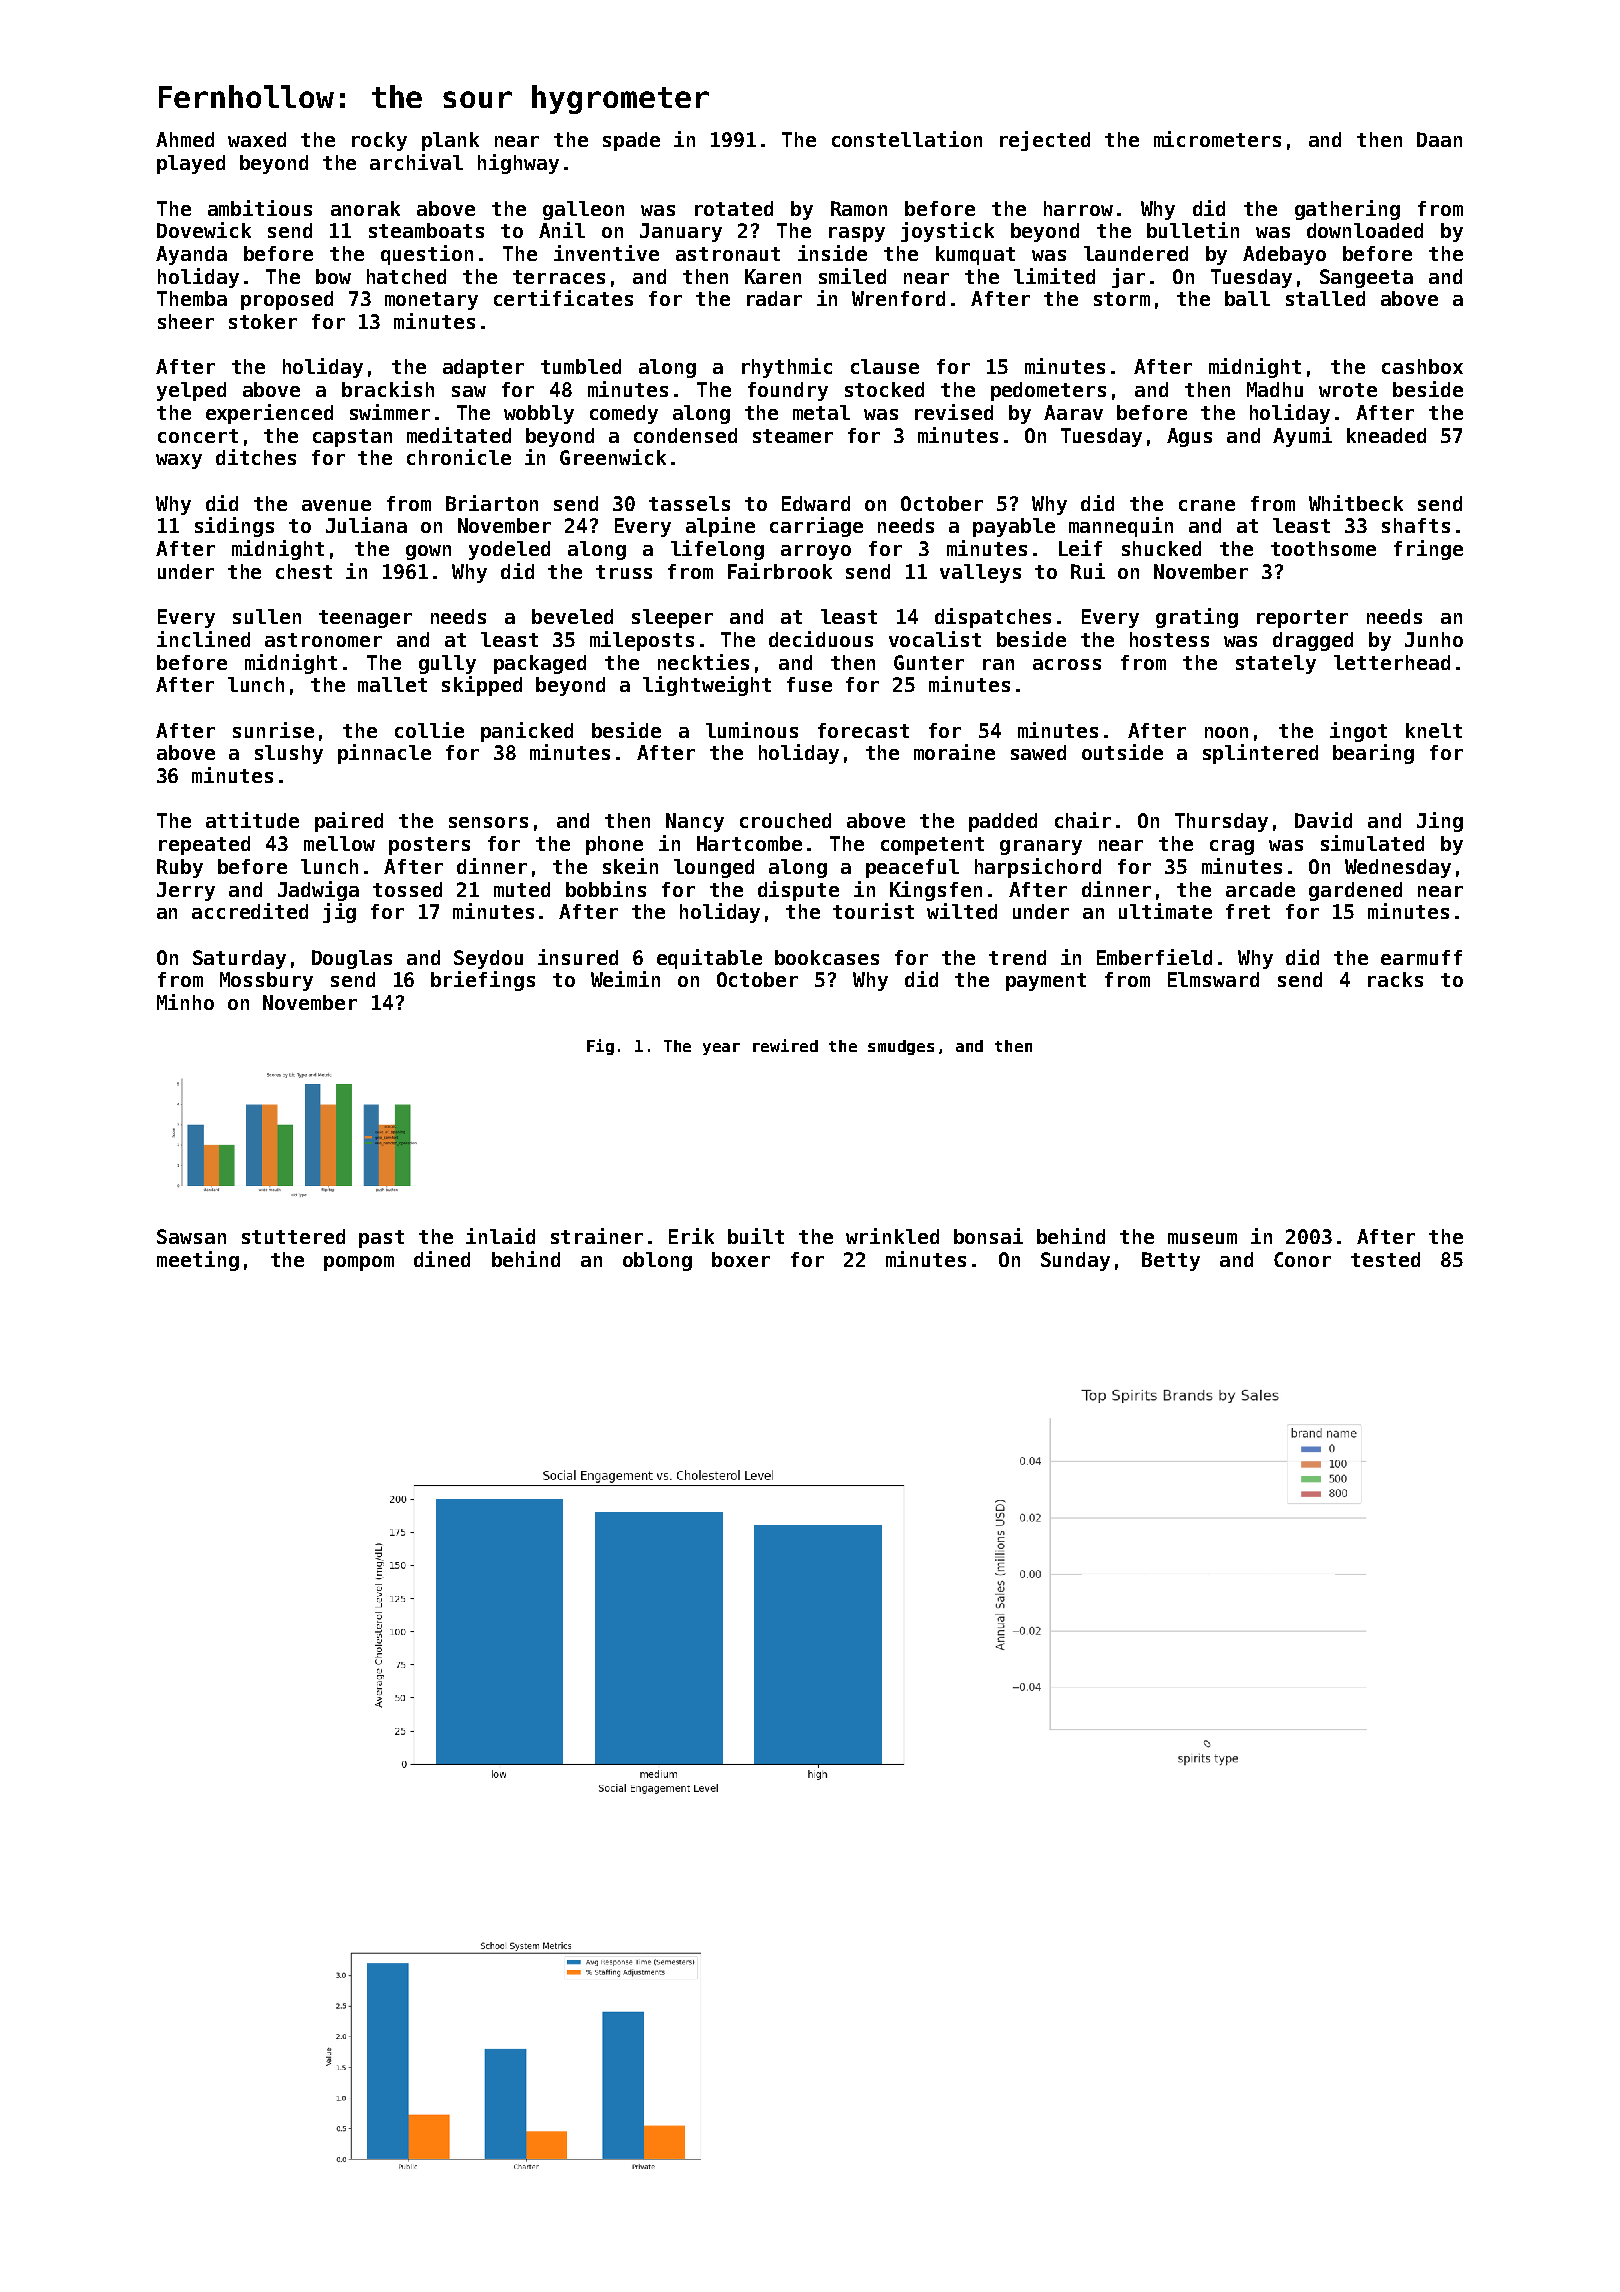  What do you see at coordinates (954, 752) in the image?
I see `moraine` at bounding box center [954, 752].
